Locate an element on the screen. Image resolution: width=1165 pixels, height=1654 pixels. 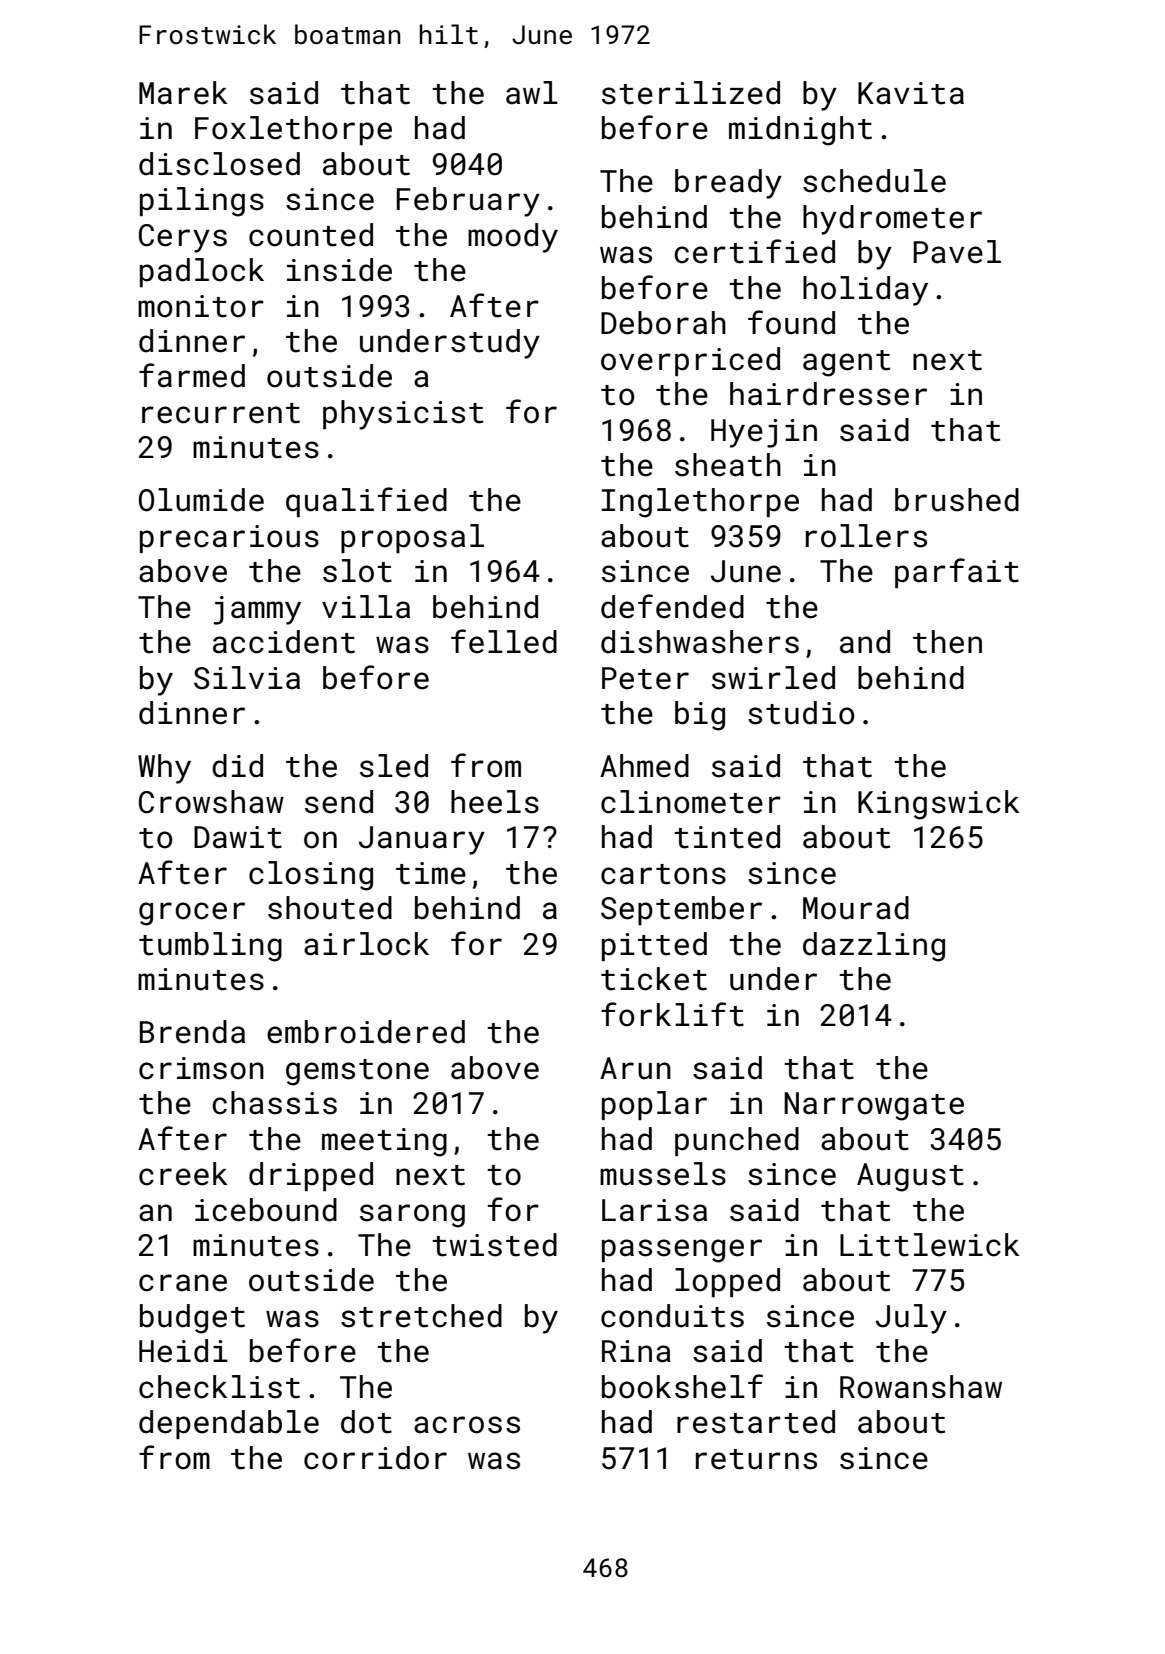
Rina is located at coordinates (636, 1351).
